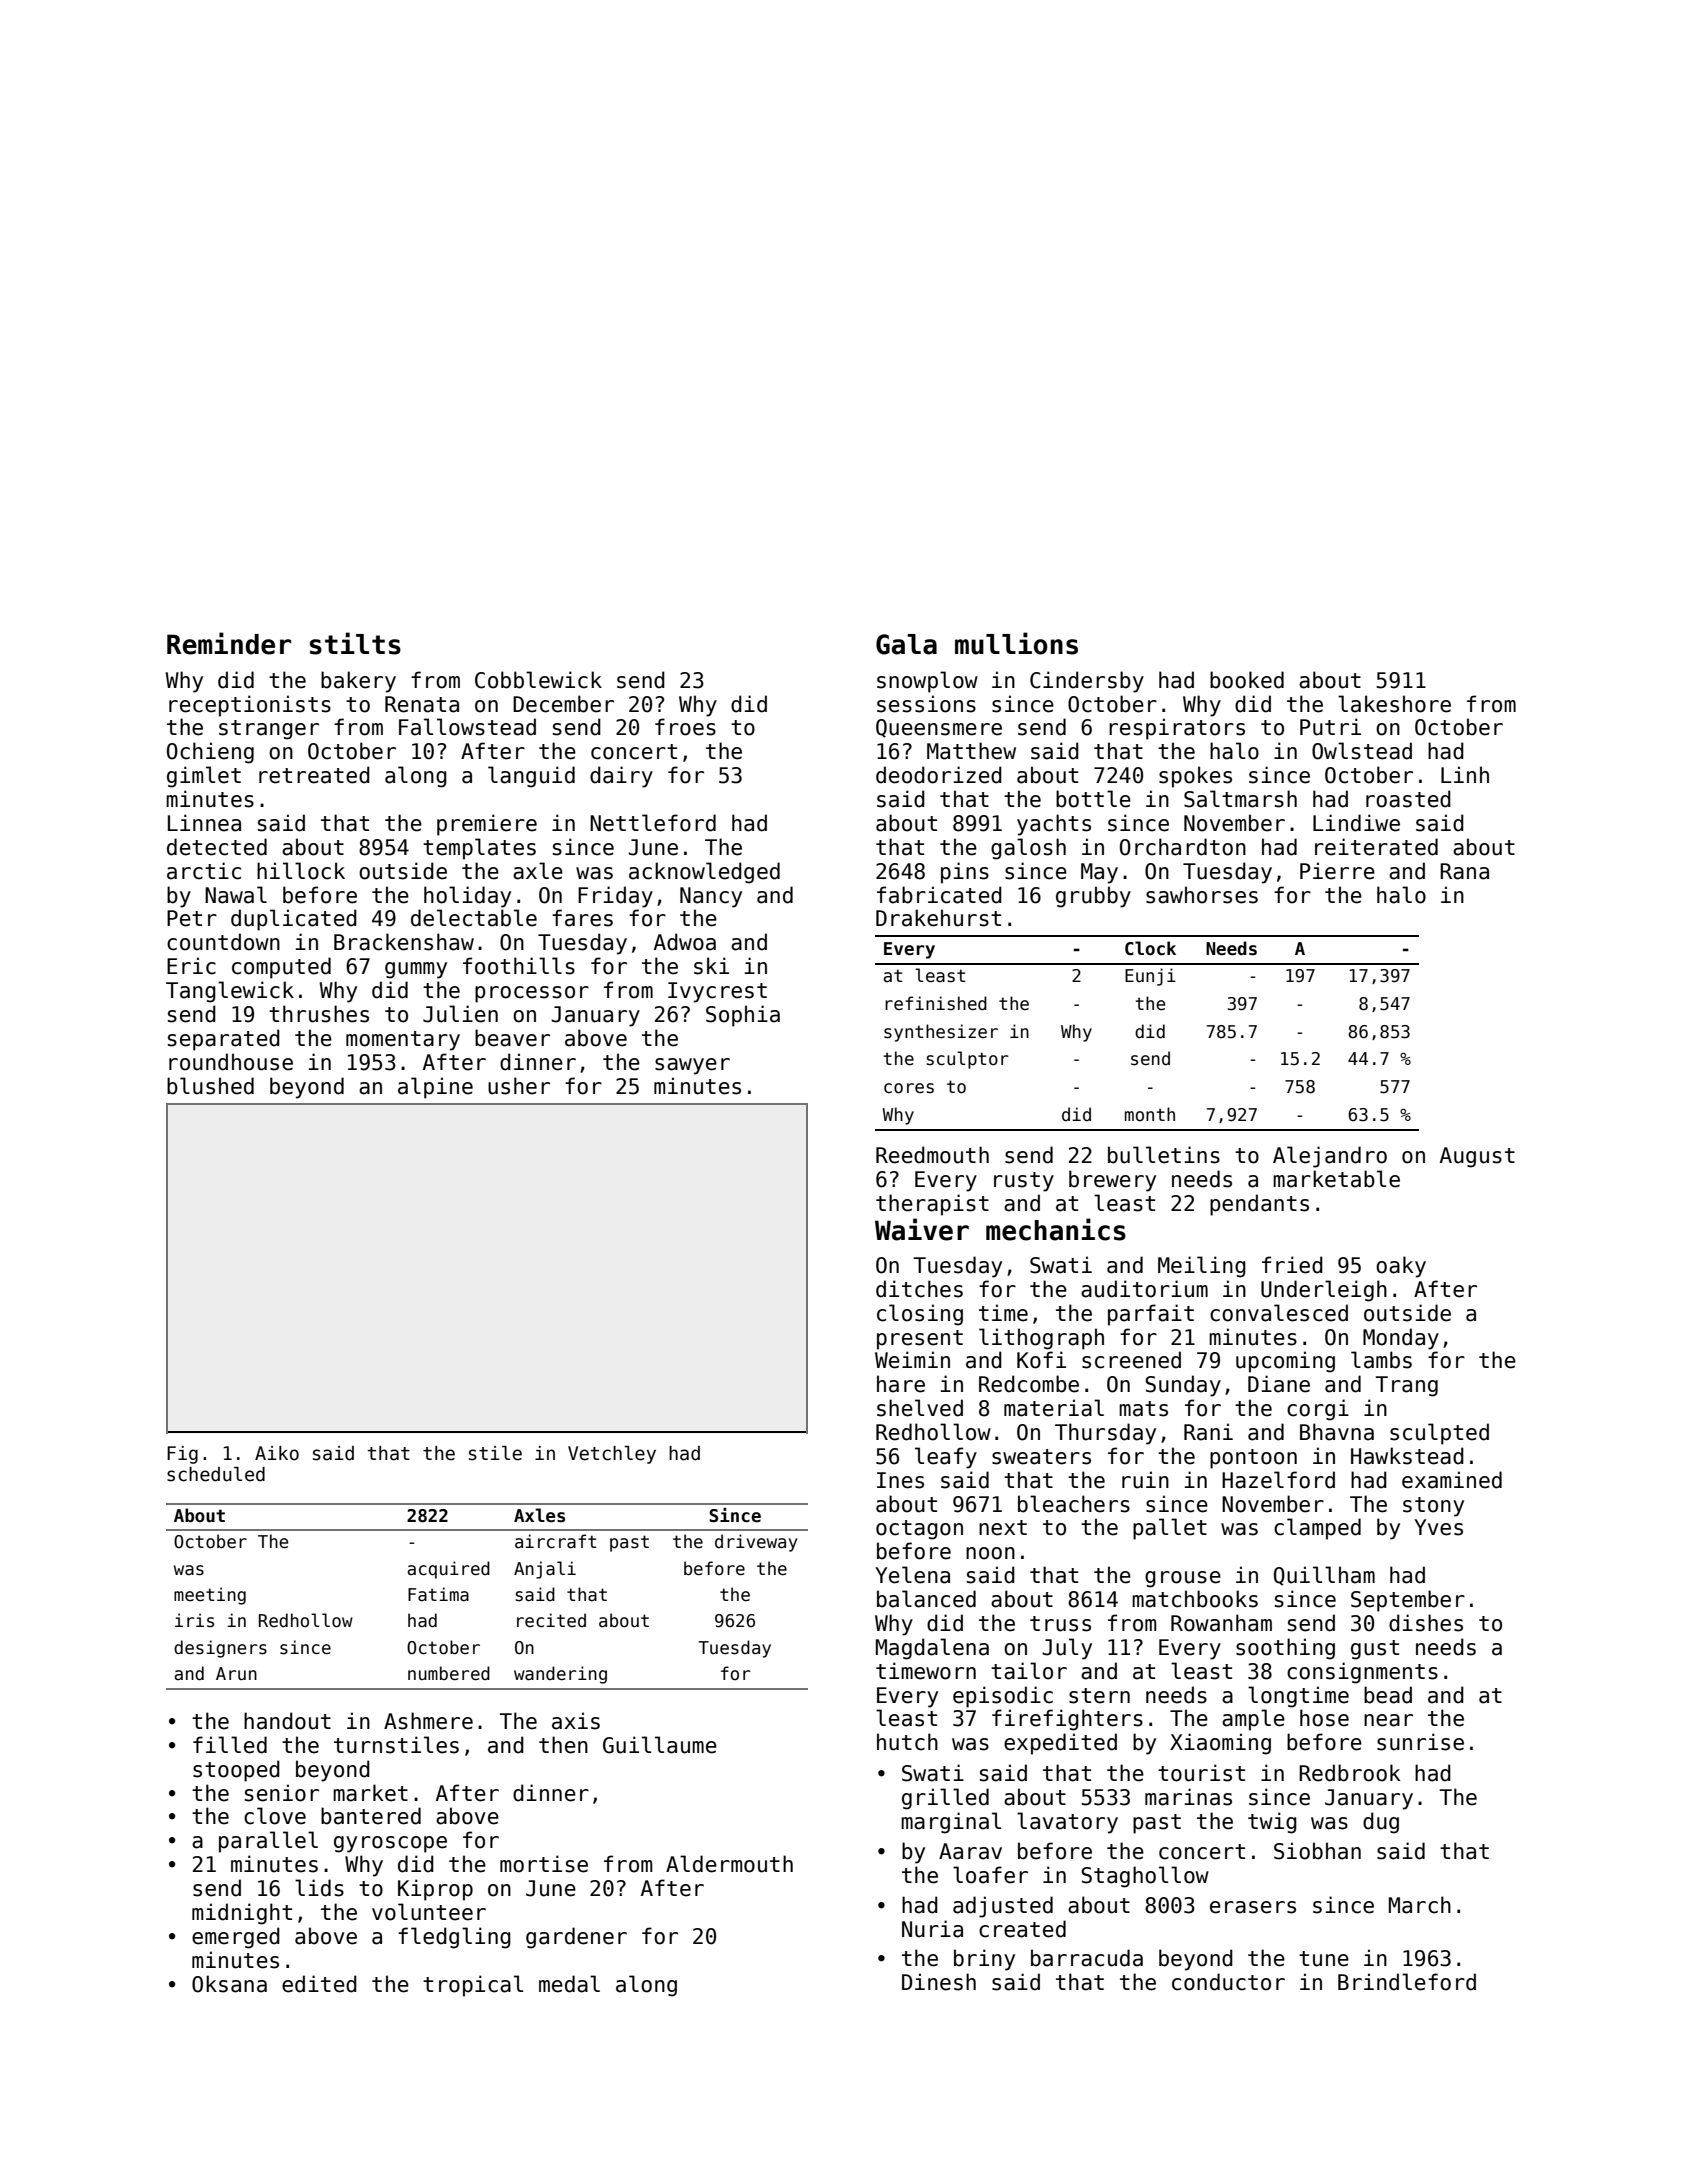 The height and width of the screenshot is (2178, 1683). Describe the element at coordinates (1247, 680) in the screenshot. I see `booked` at that location.
